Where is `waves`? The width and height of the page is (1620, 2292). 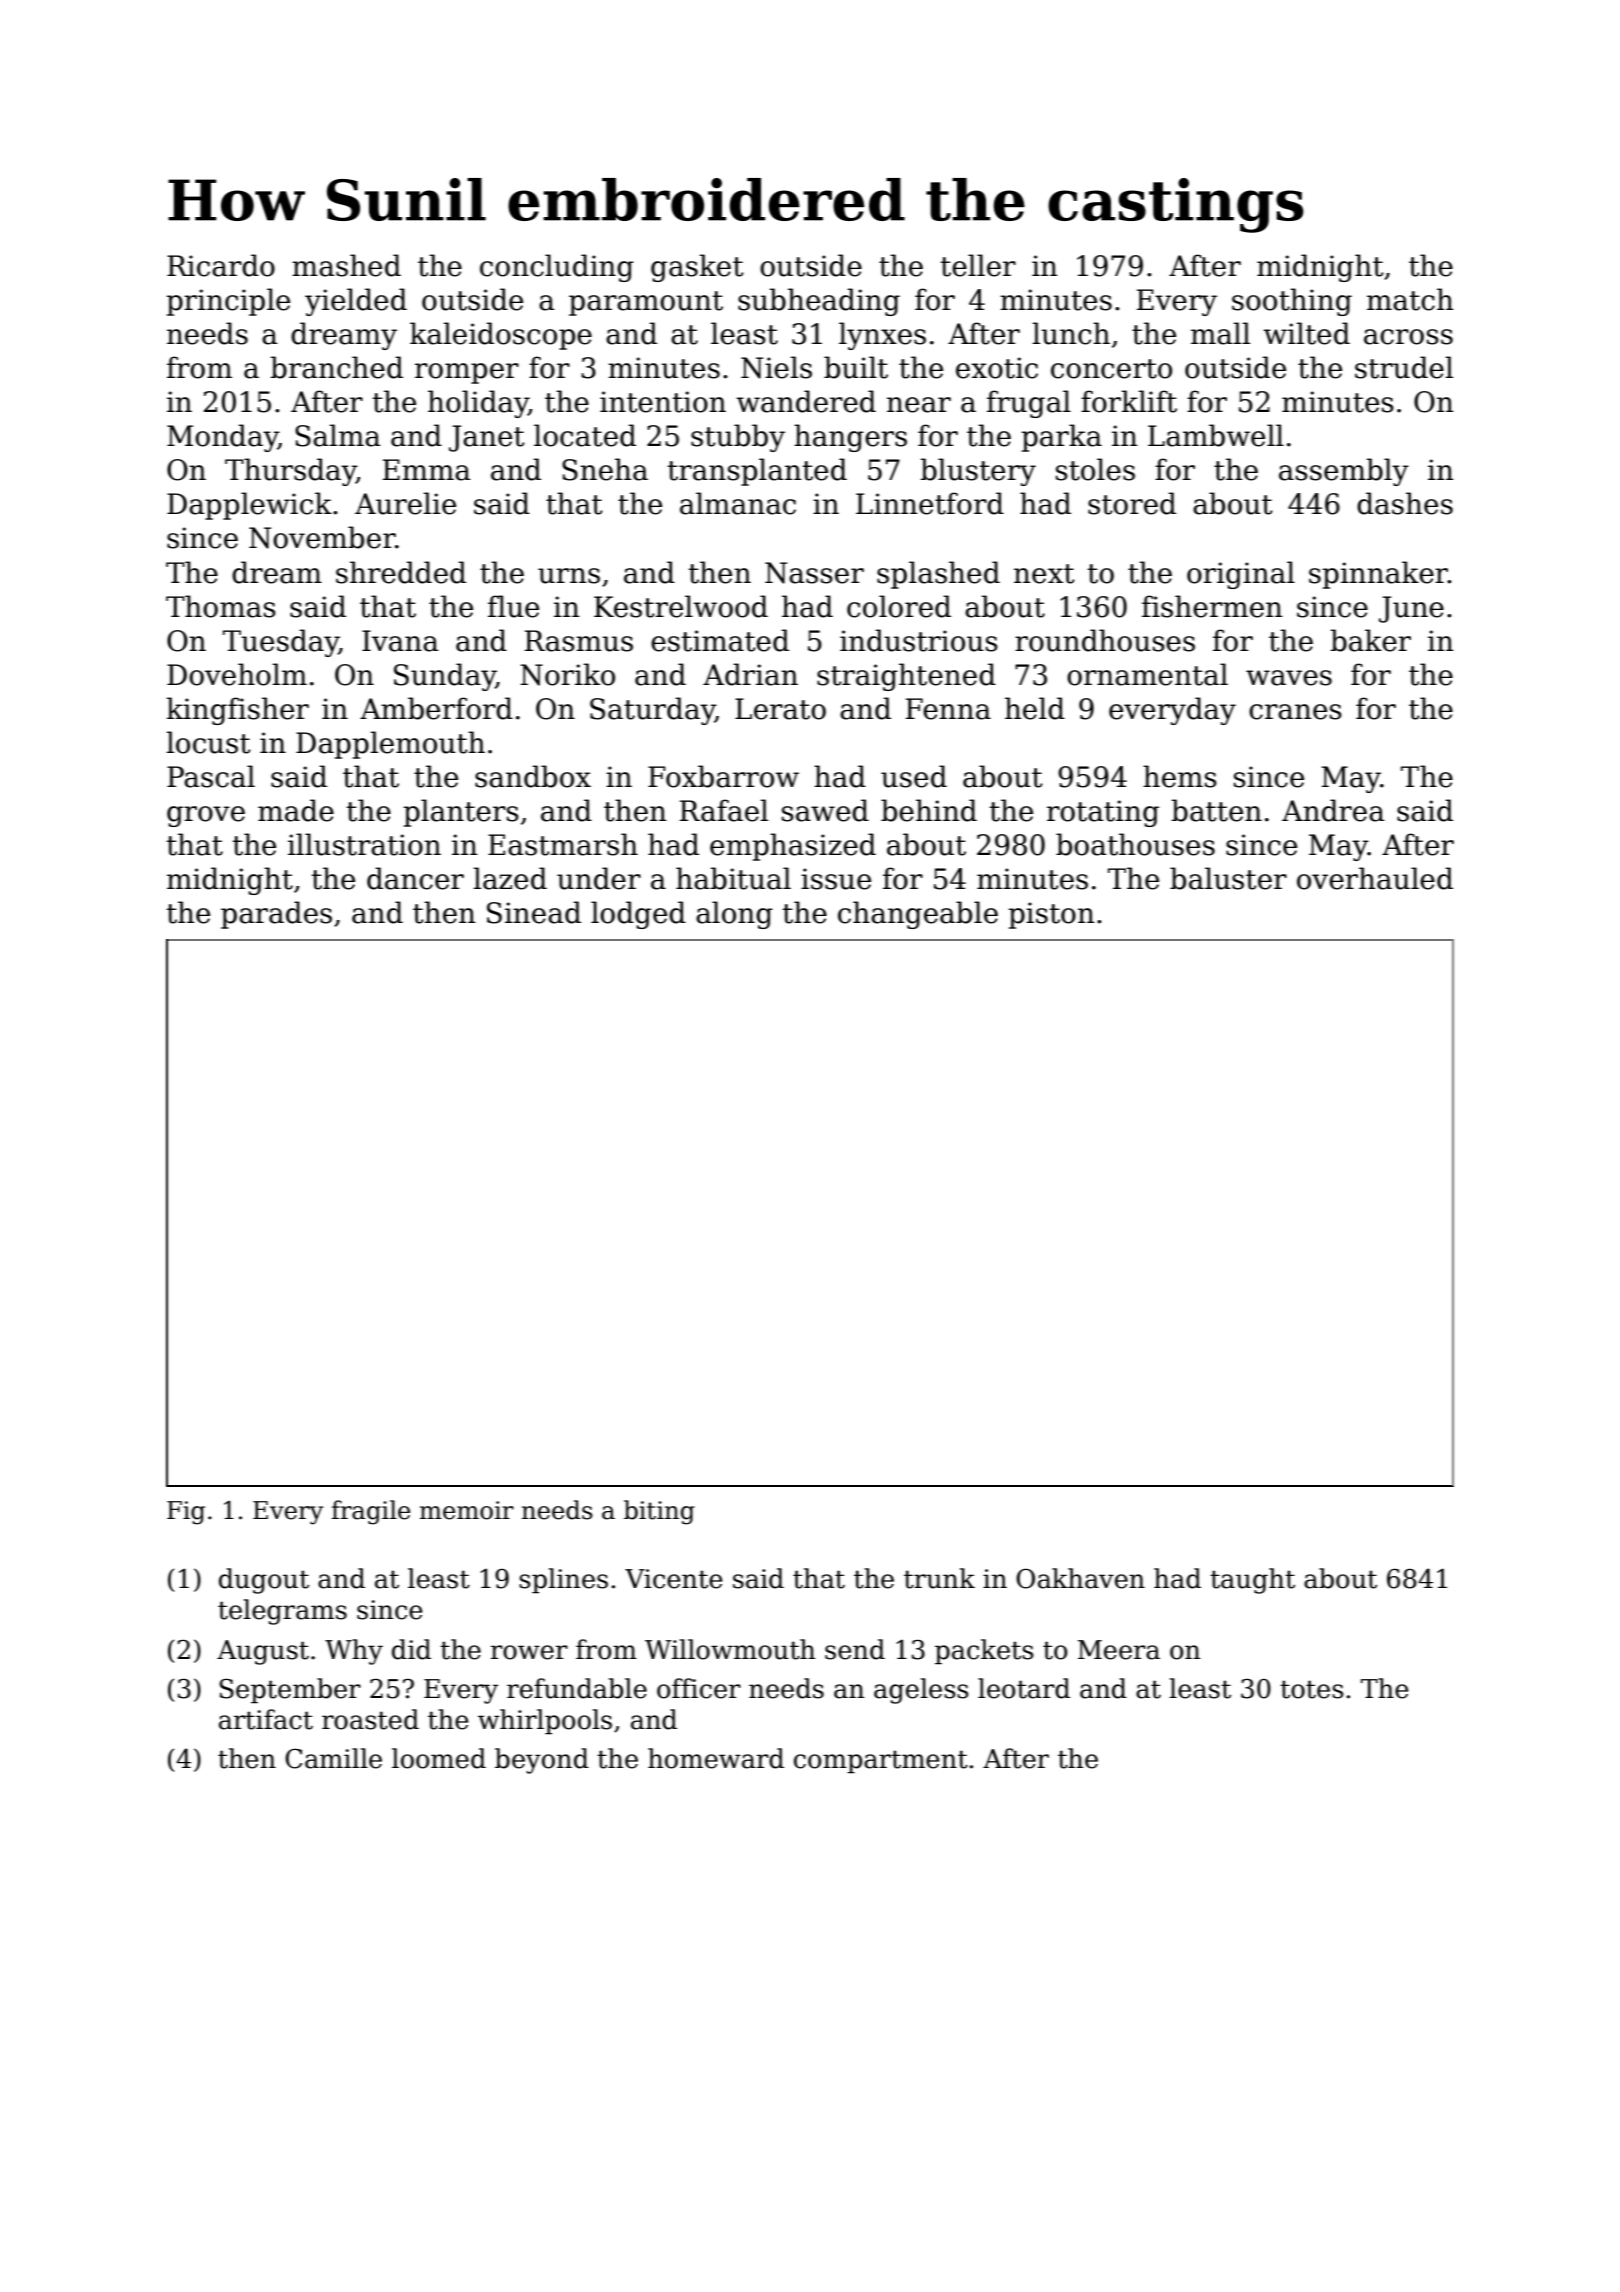
waves is located at coordinates (1289, 678).
